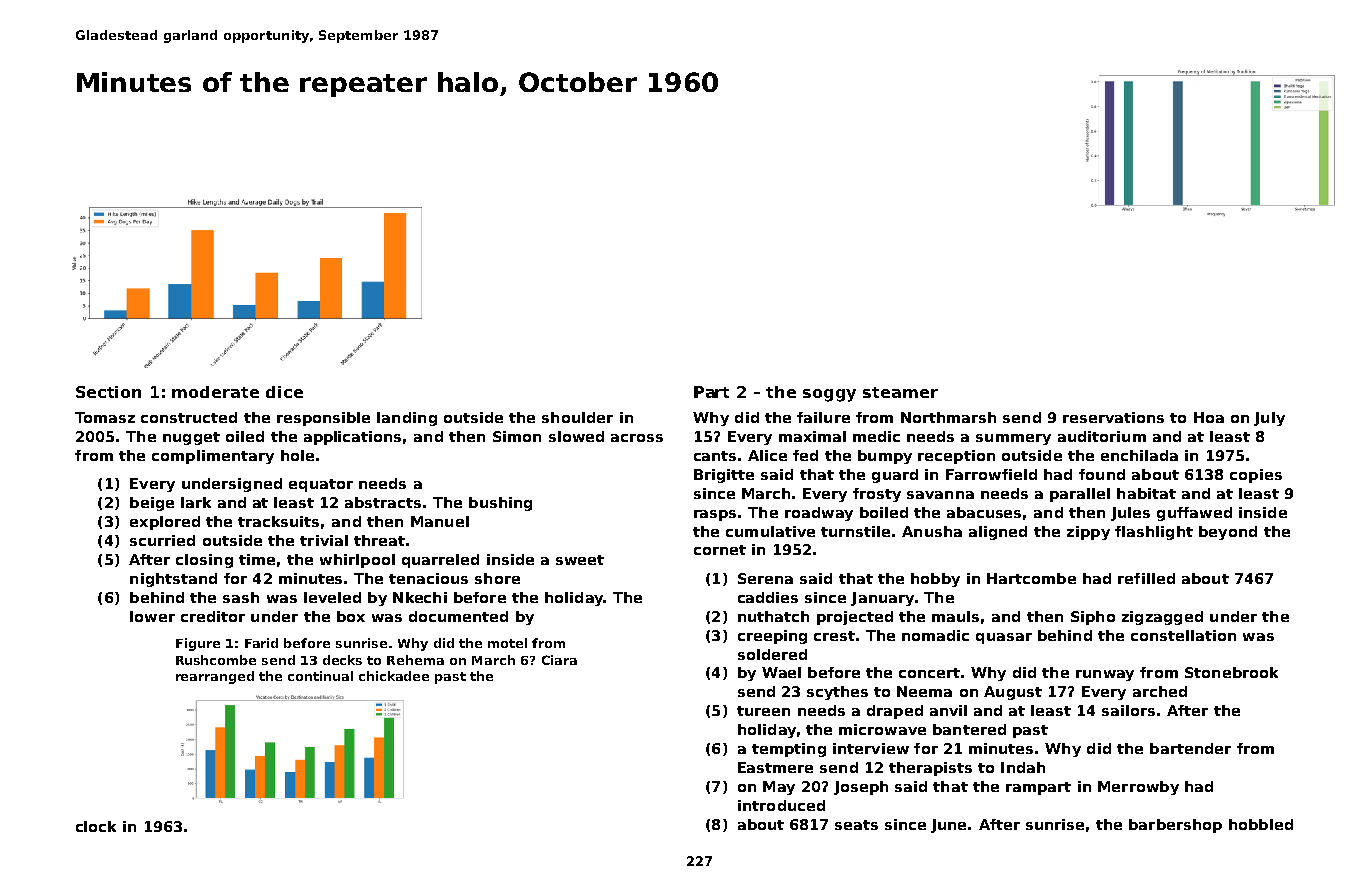 This screenshot has width=1372, height=887. What do you see at coordinates (1231, 672) in the screenshot?
I see `Stonebrook` at bounding box center [1231, 672].
